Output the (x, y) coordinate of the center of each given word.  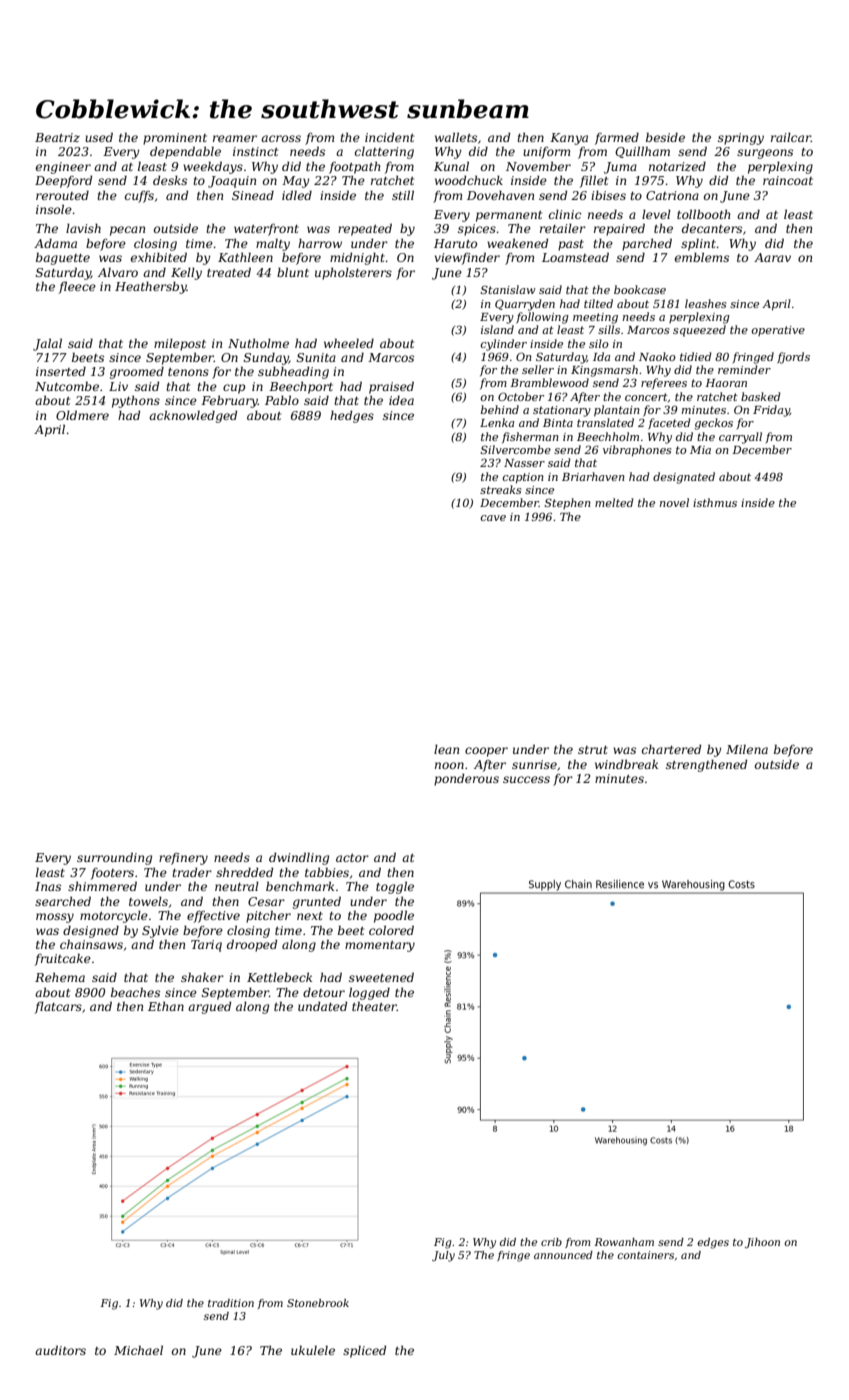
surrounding (114, 858)
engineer (63, 168)
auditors (60, 1350)
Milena (747, 749)
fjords (793, 358)
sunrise (534, 764)
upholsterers (353, 273)
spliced (364, 1351)
